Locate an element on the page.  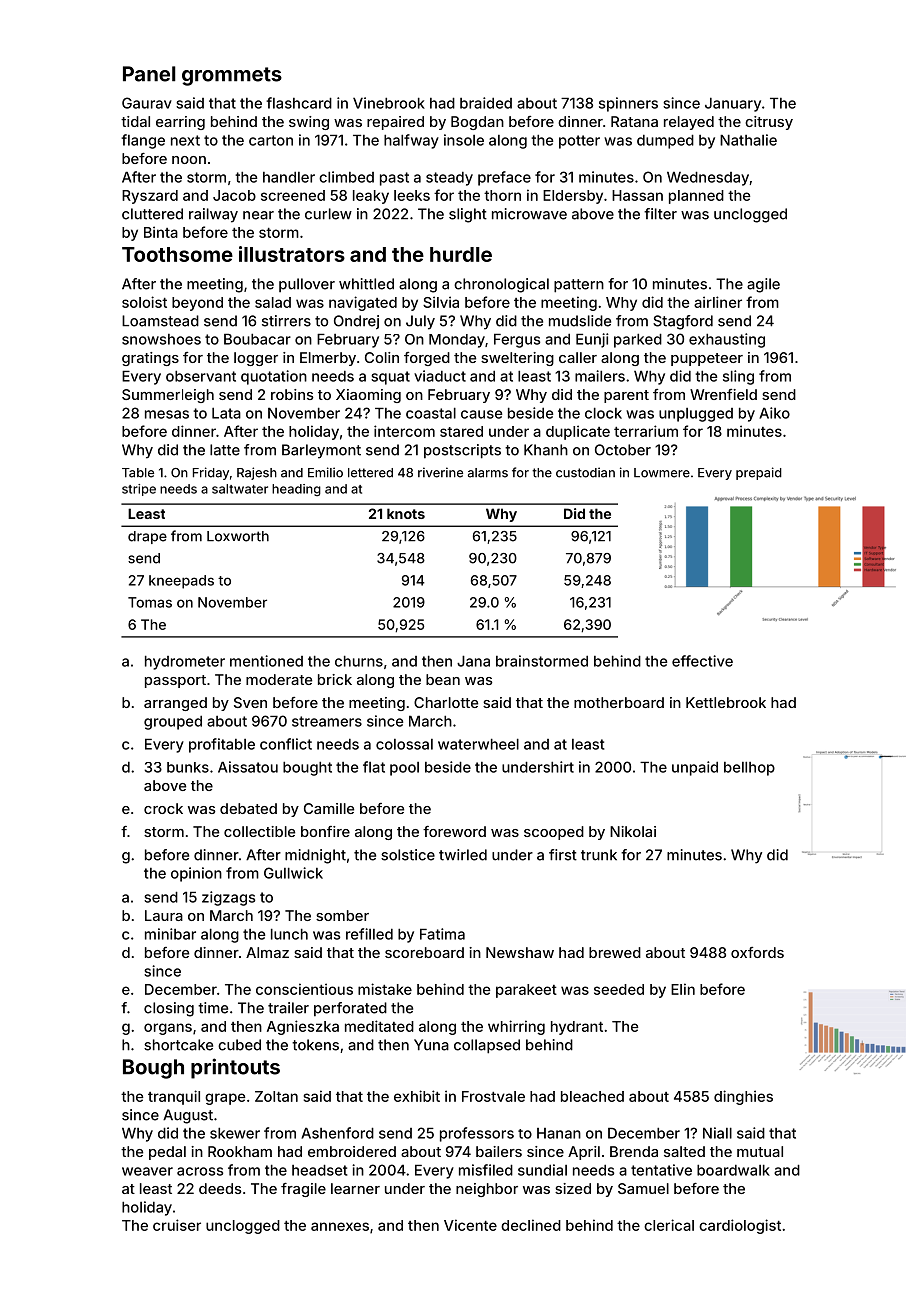
minibar is located at coordinates (170, 934).
